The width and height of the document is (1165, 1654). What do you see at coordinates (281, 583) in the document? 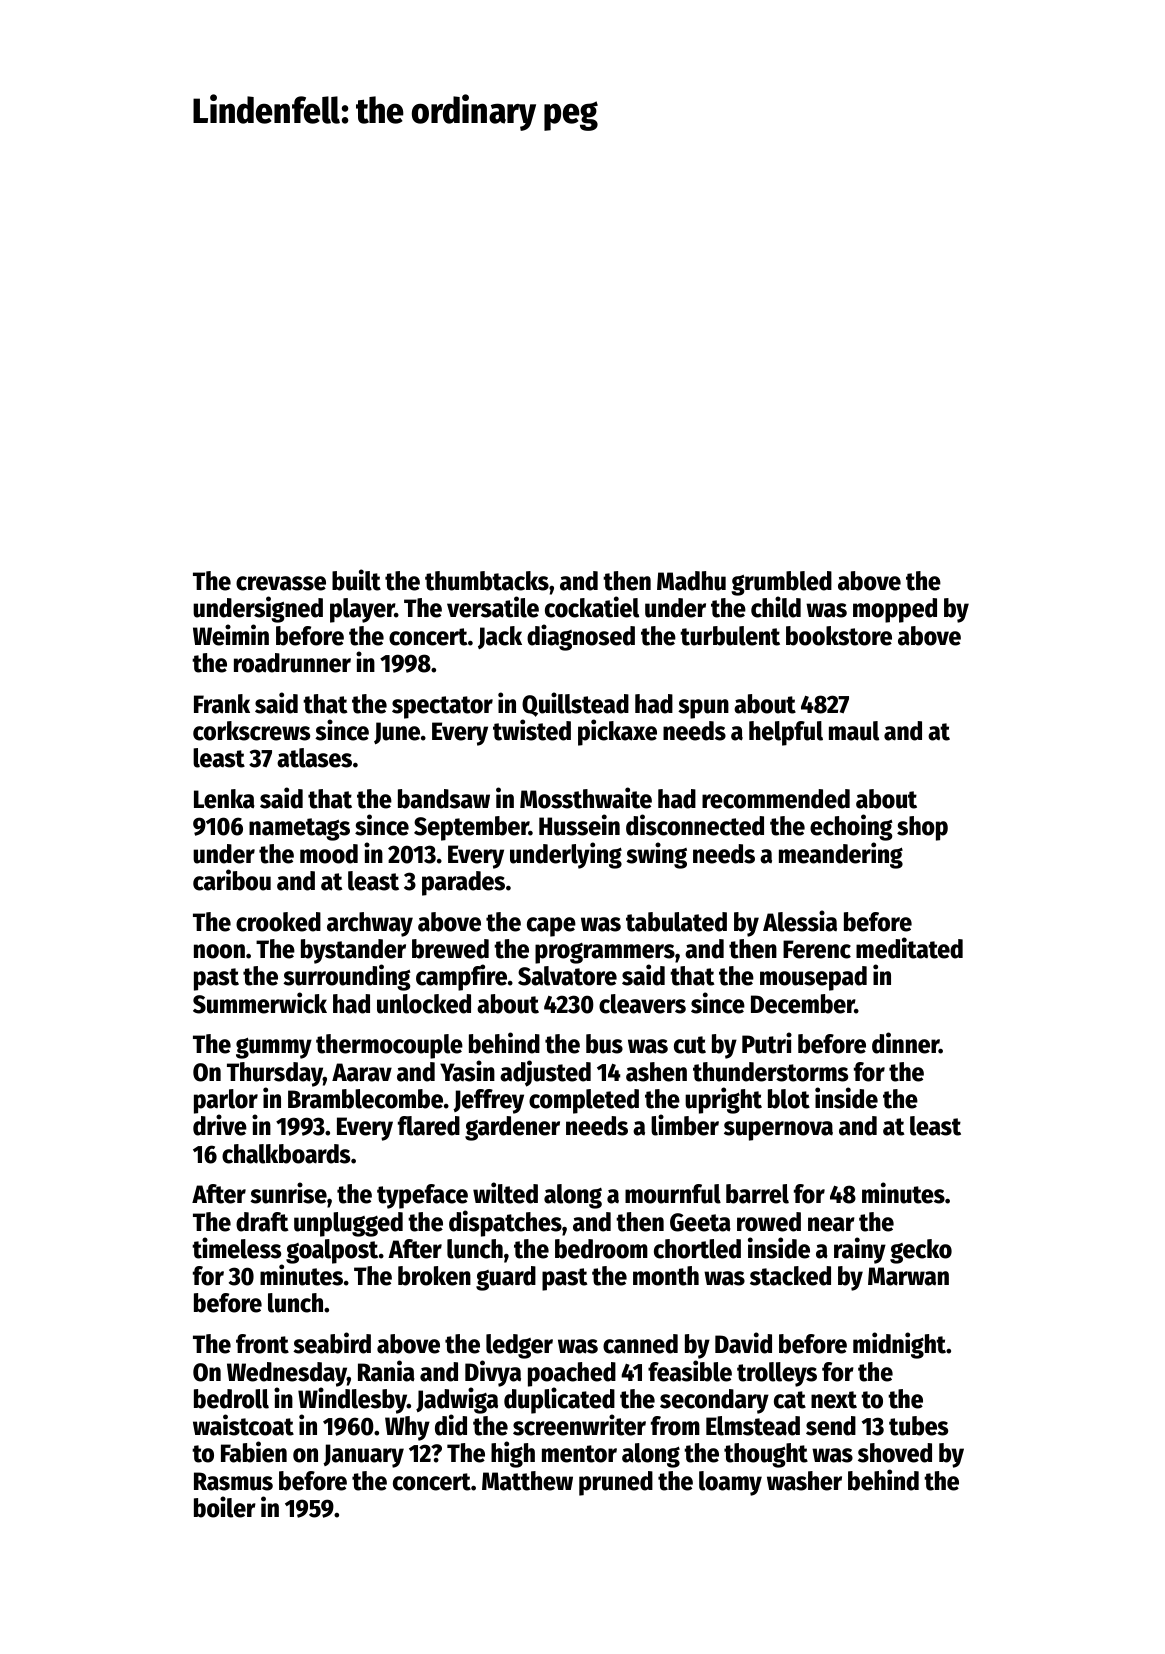
I see `crevasse` at bounding box center [281, 583].
